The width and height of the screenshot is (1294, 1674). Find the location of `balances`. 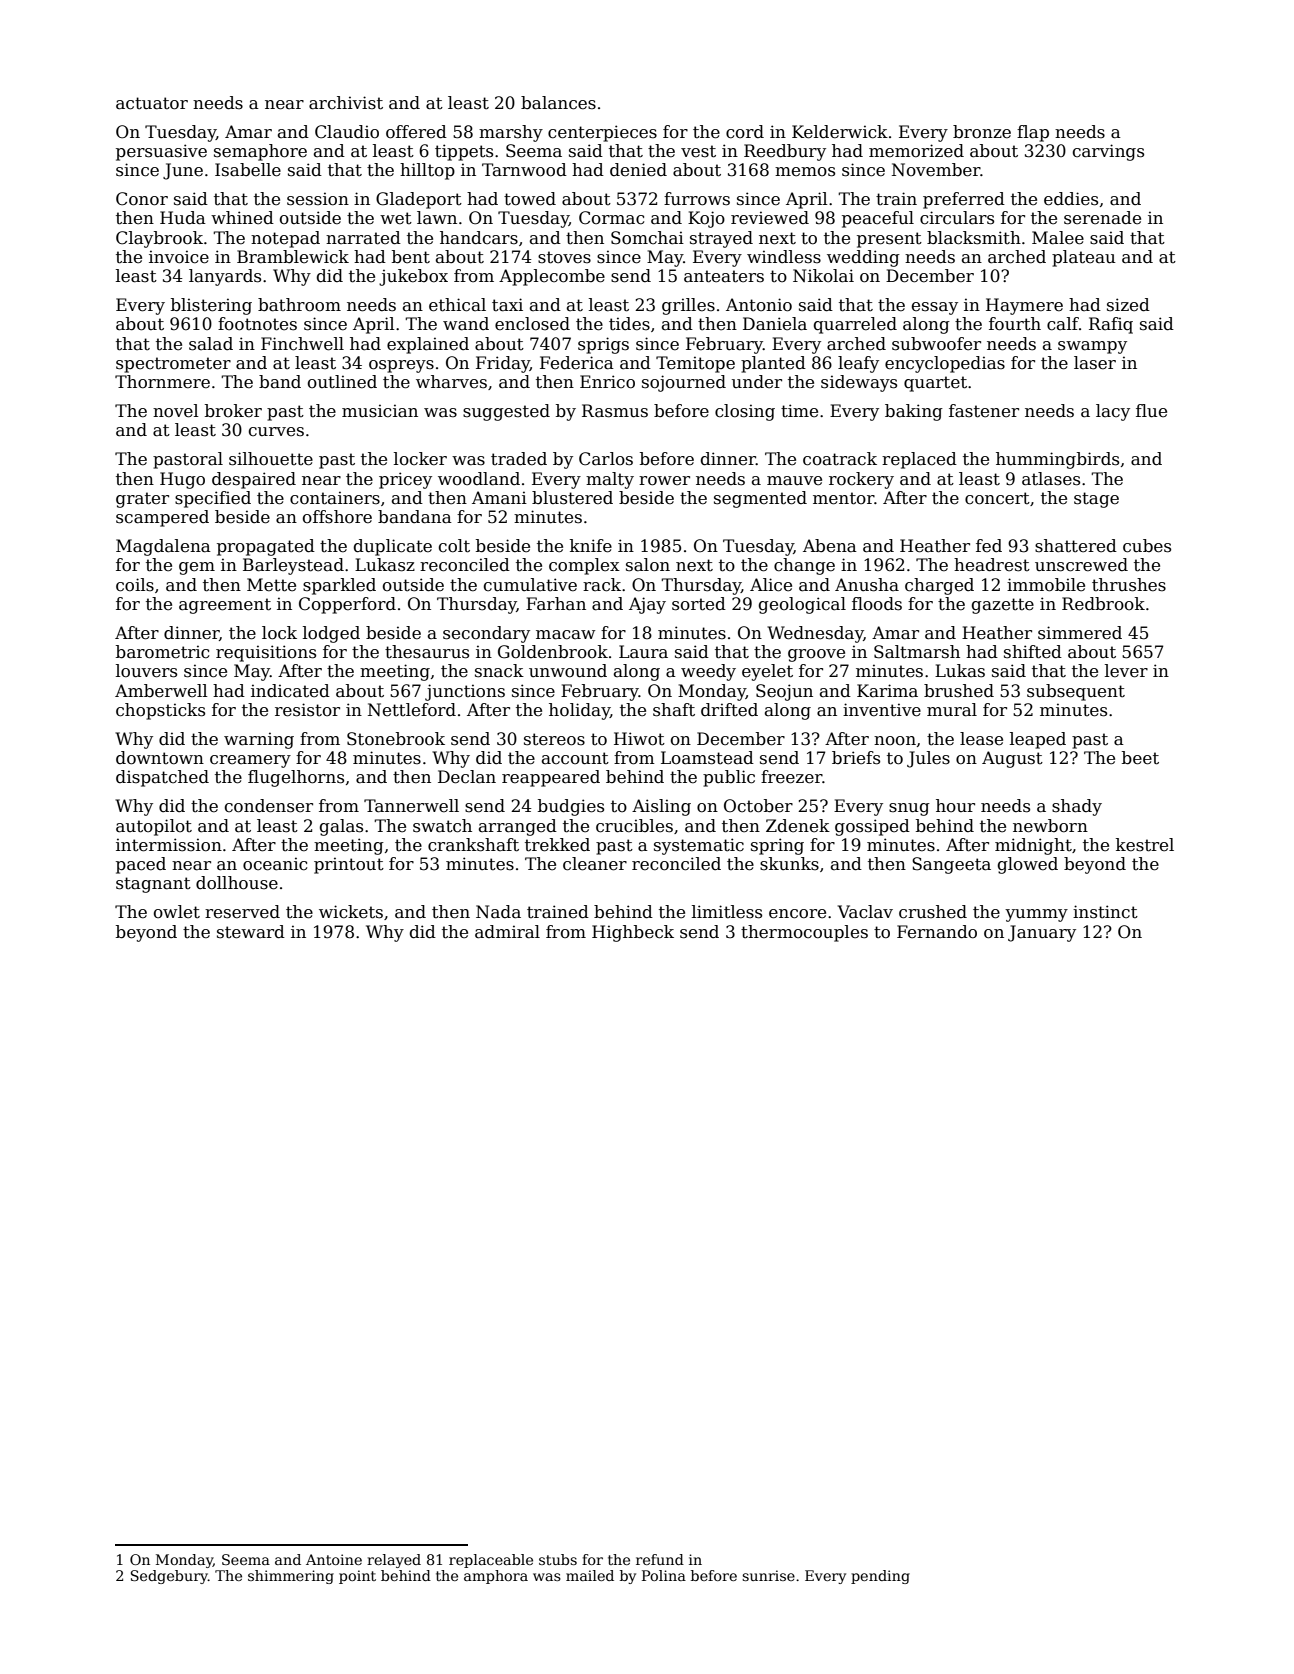

balances is located at coordinates (558, 103).
